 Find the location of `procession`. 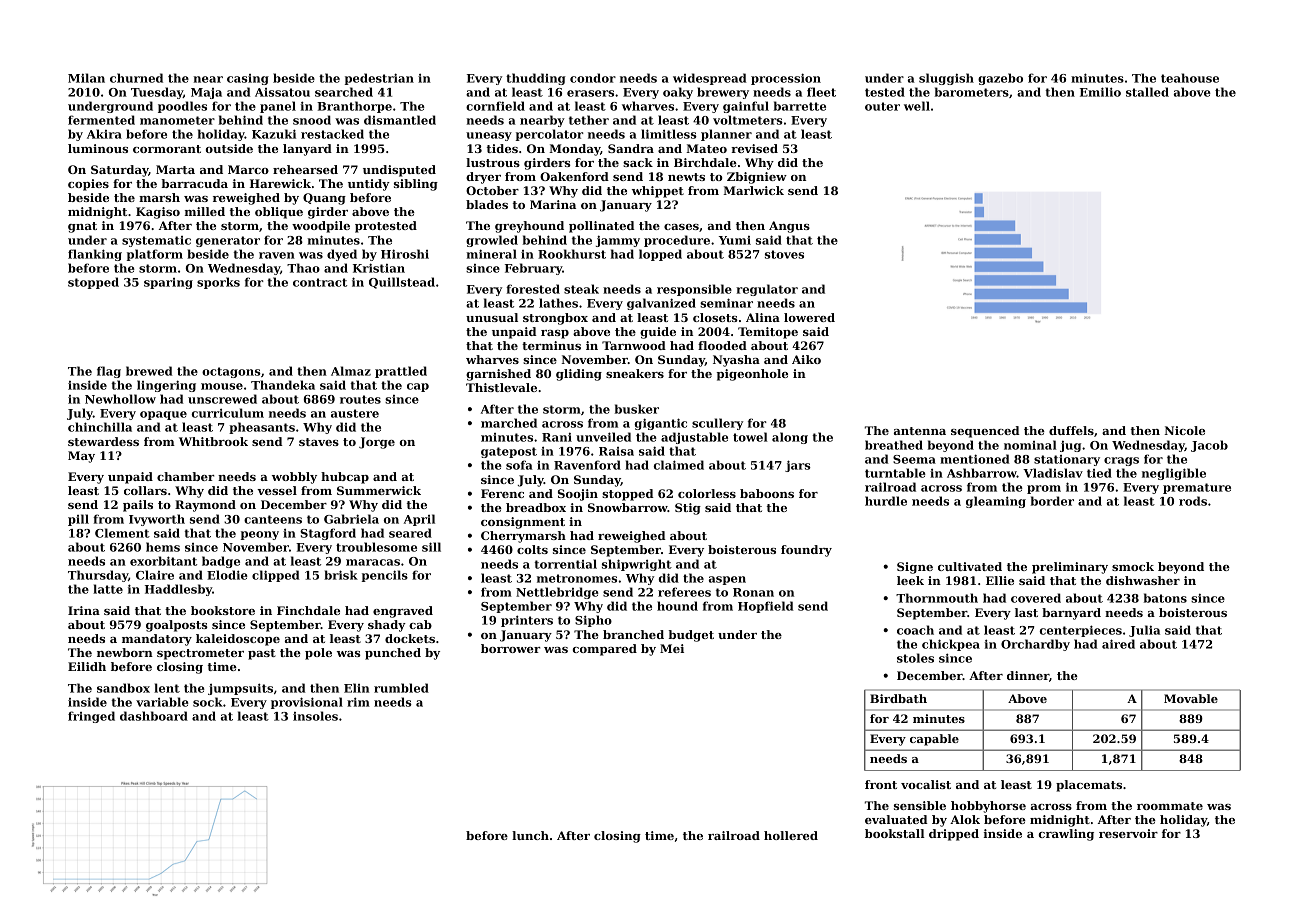

procession is located at coordinates (786, 79).
